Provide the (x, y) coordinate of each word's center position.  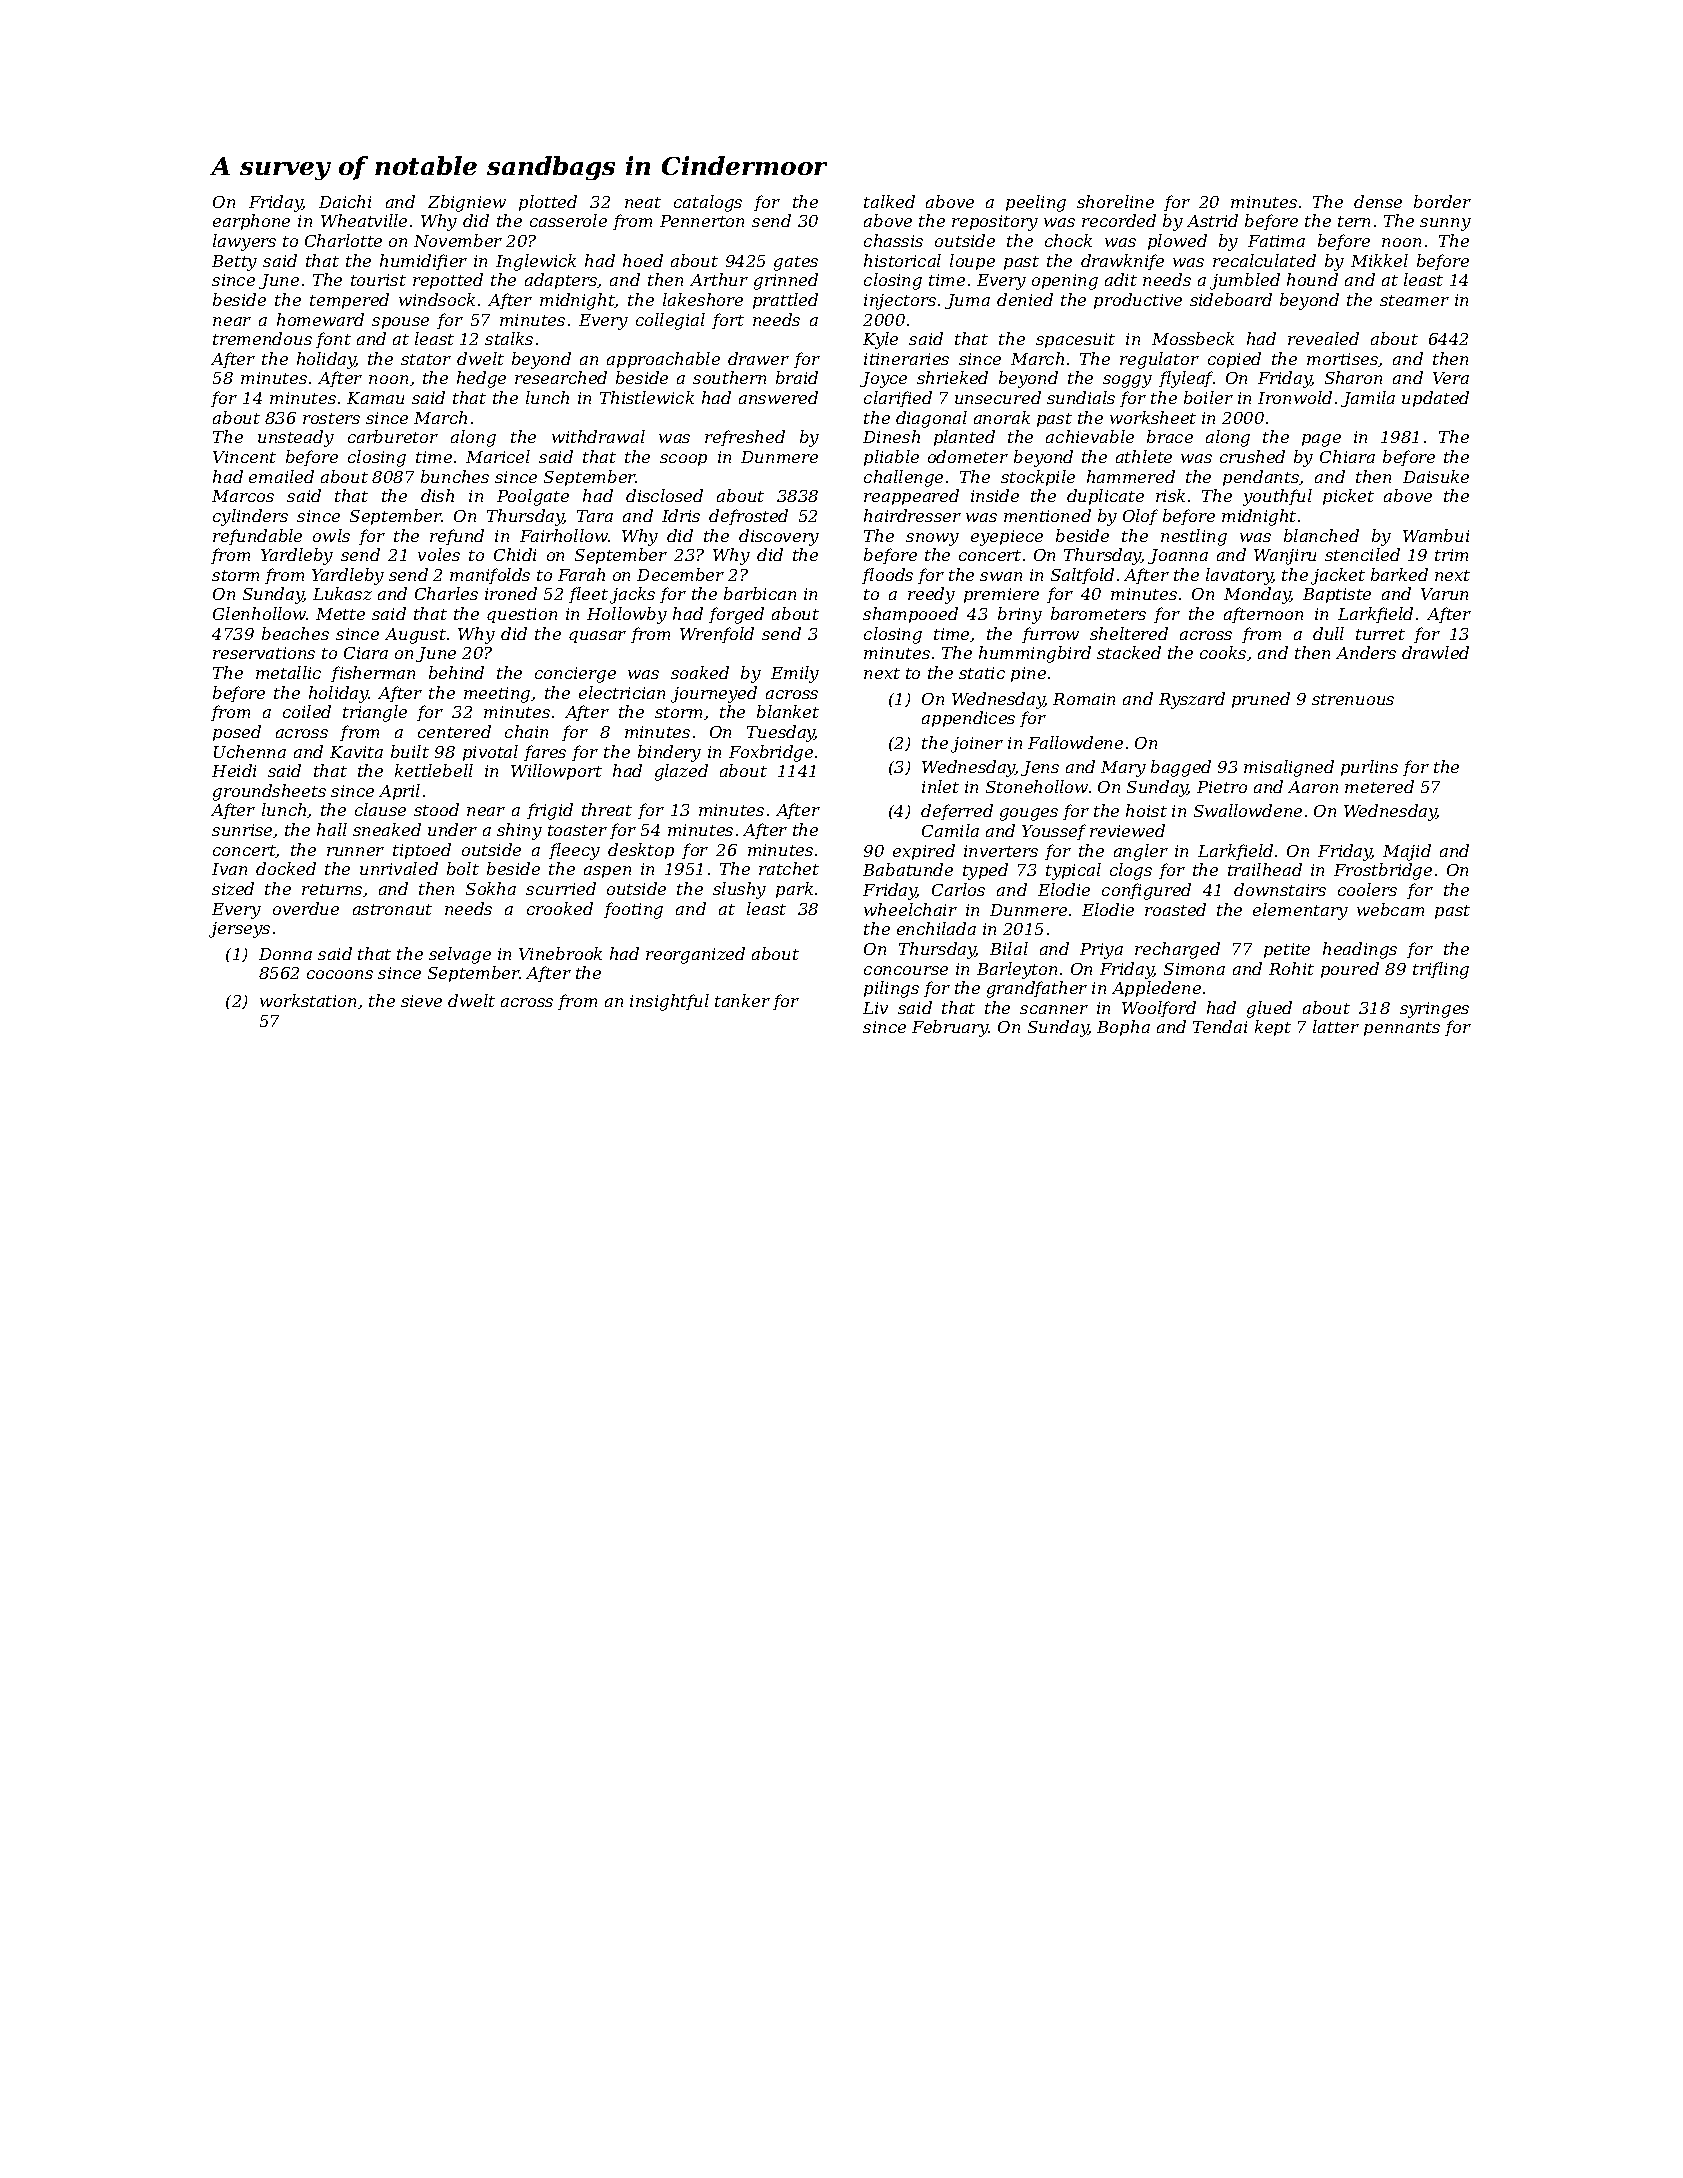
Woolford (1159, 1009)
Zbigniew (467, 203)
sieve (421, 1001)
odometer (968, 456)
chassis (893, 240)
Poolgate (533, 497)
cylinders (250, 517)
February (950, 1028)
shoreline (1115, 201)
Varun (1444, 594)
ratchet (789, 868)
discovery (779, 537)
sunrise (243, 831)
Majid (1407, 852)
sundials (1081, 397)
